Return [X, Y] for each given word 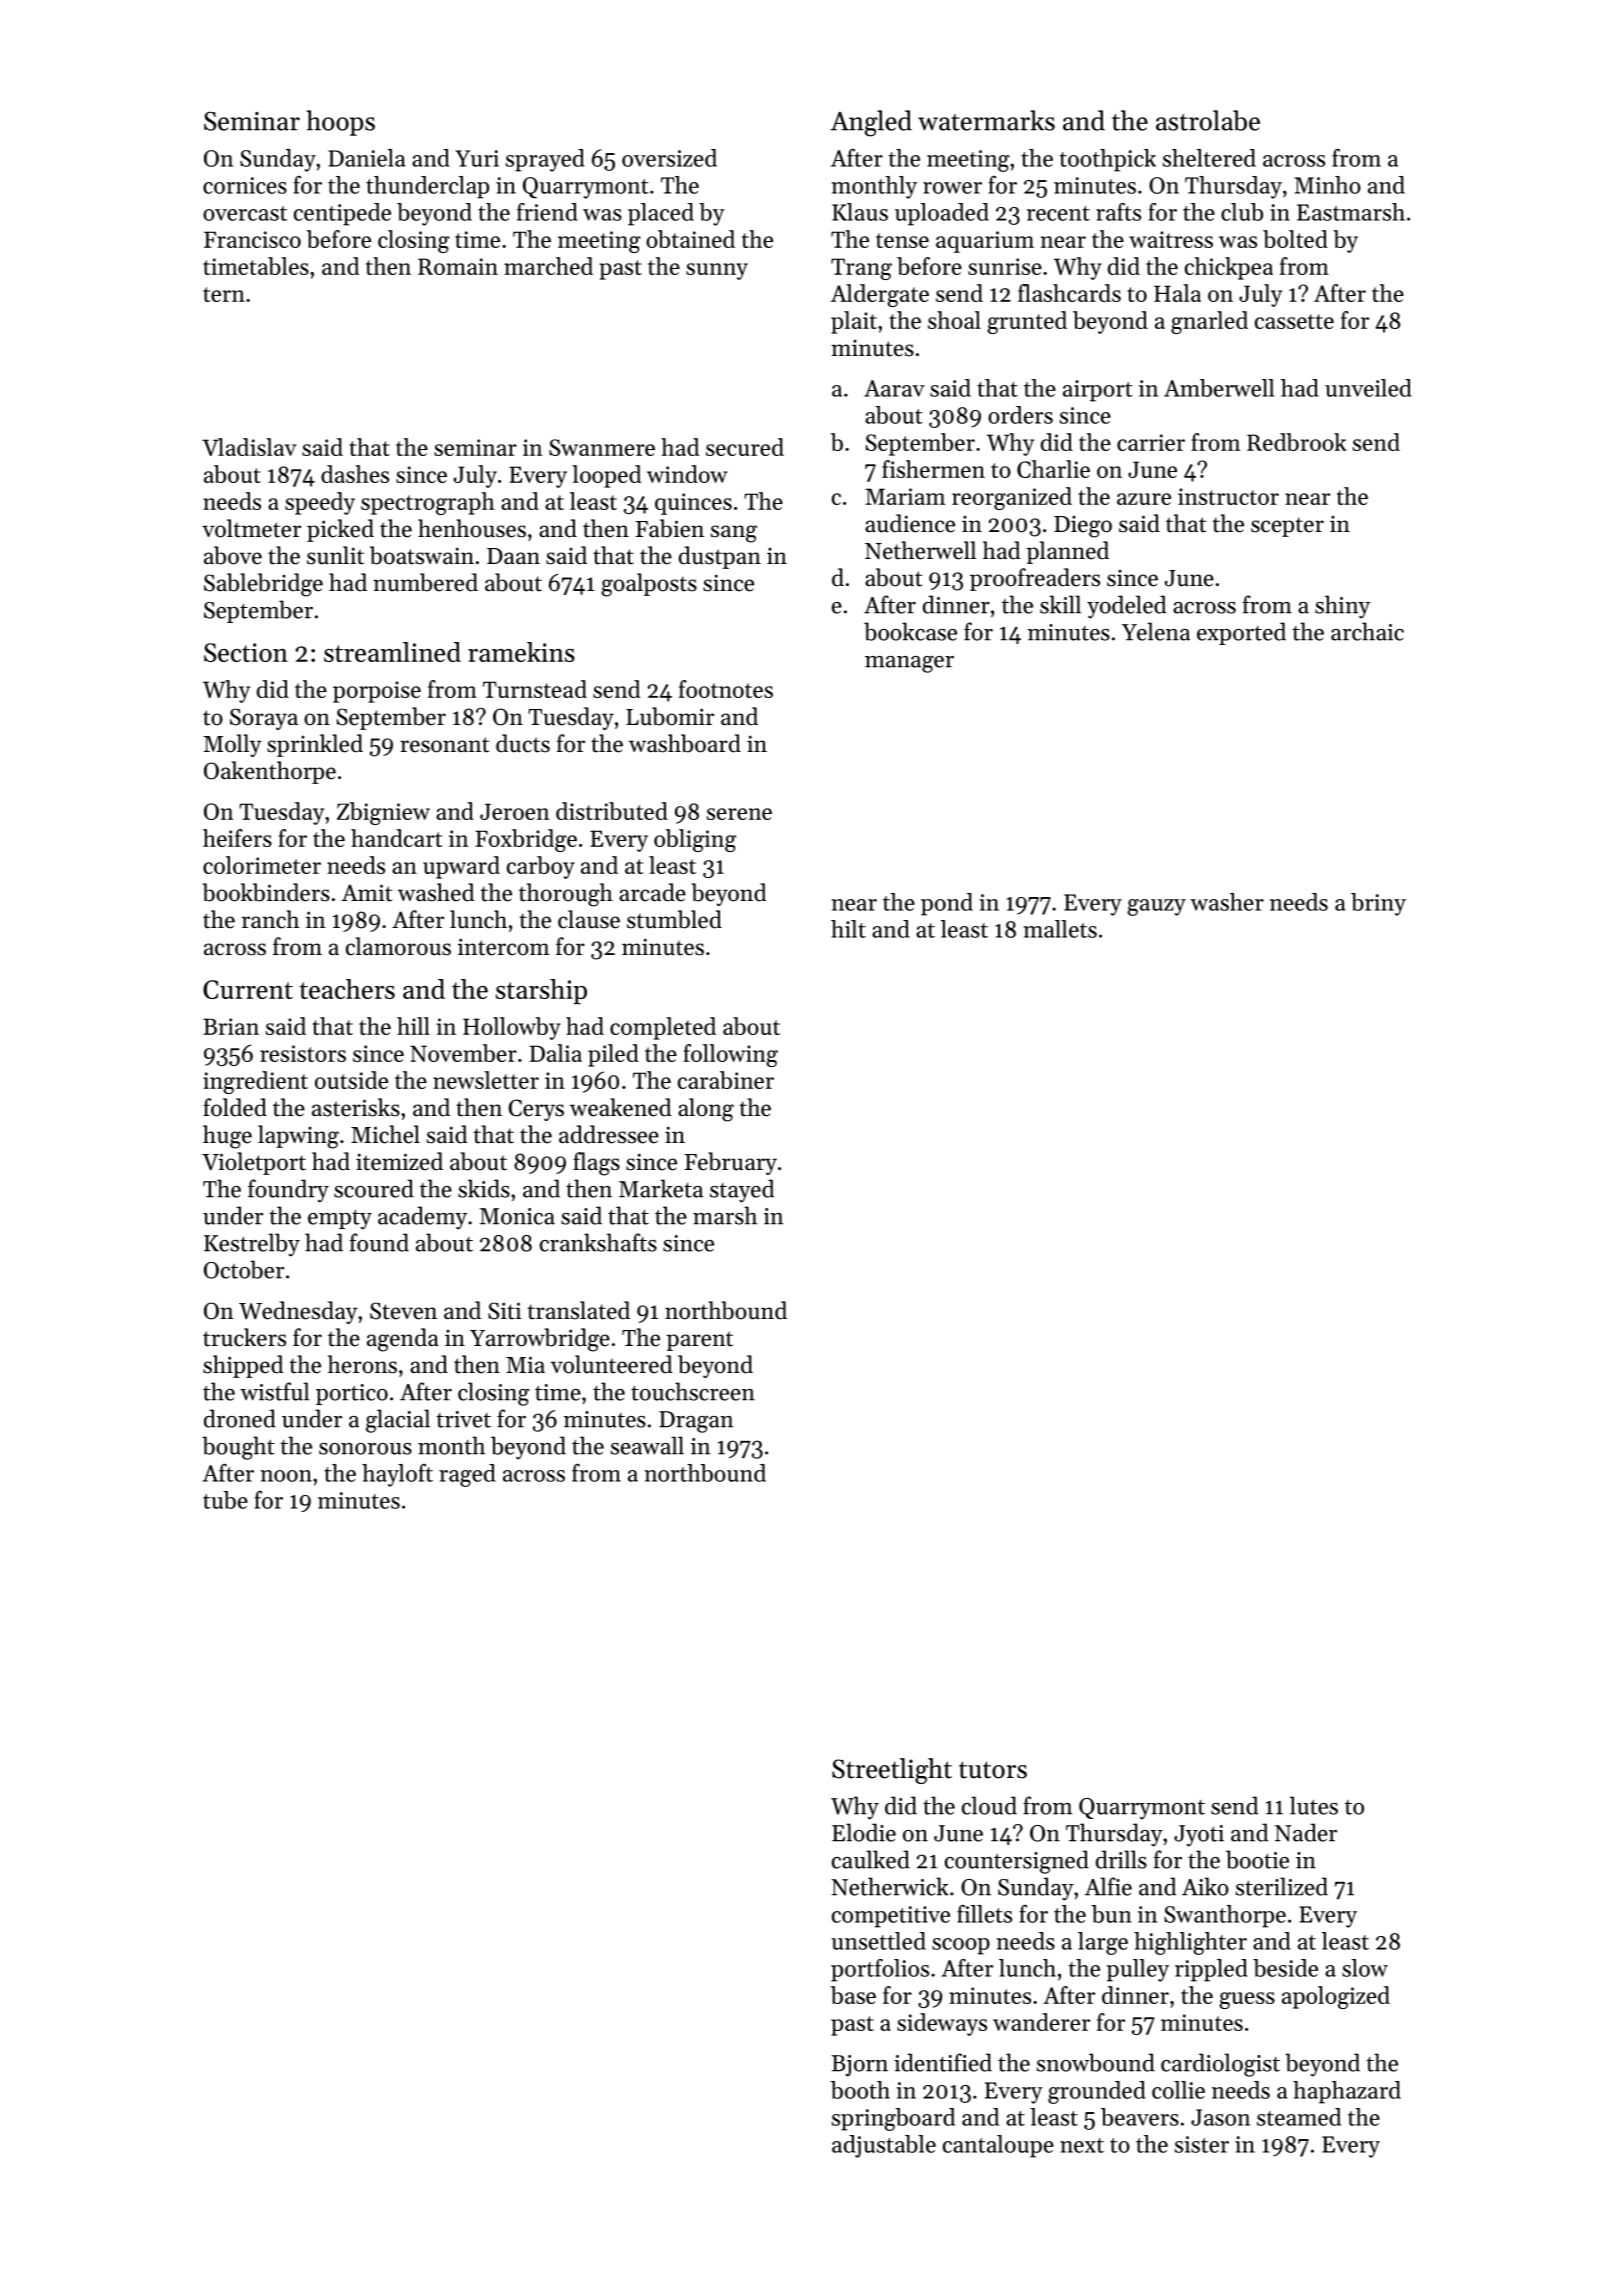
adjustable [884, 2146]
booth [860, 2090]
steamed [1299, 2117]
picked [340, 530]
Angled [871, 123]
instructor [1228, 496]
